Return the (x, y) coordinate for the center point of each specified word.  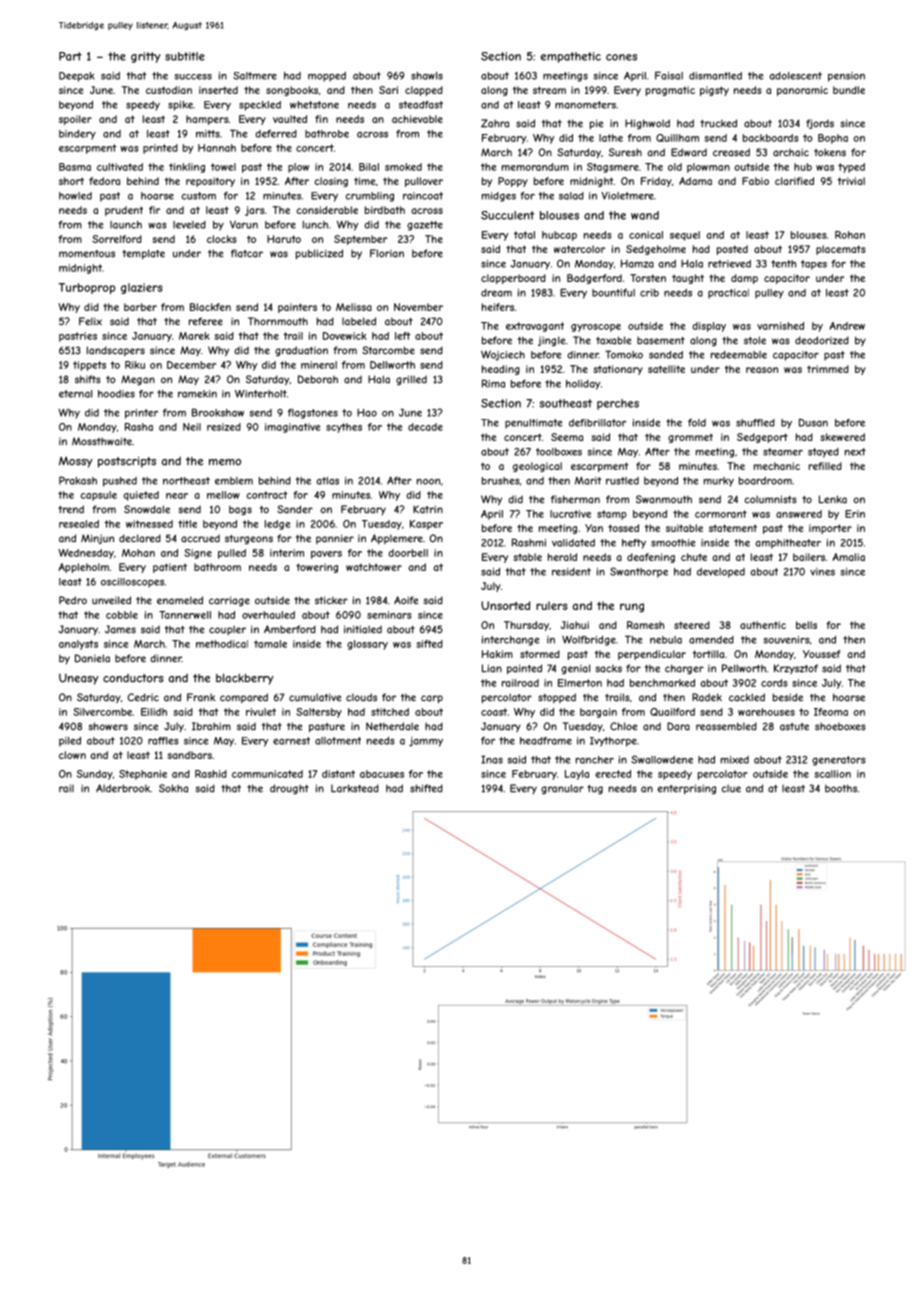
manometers (585, 105)
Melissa (354, 307)
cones (621, 57)
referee (206, 321)
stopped (557, 698)
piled (70, 742)
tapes (814, 265)
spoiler (75, 120)
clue (731, 788)
